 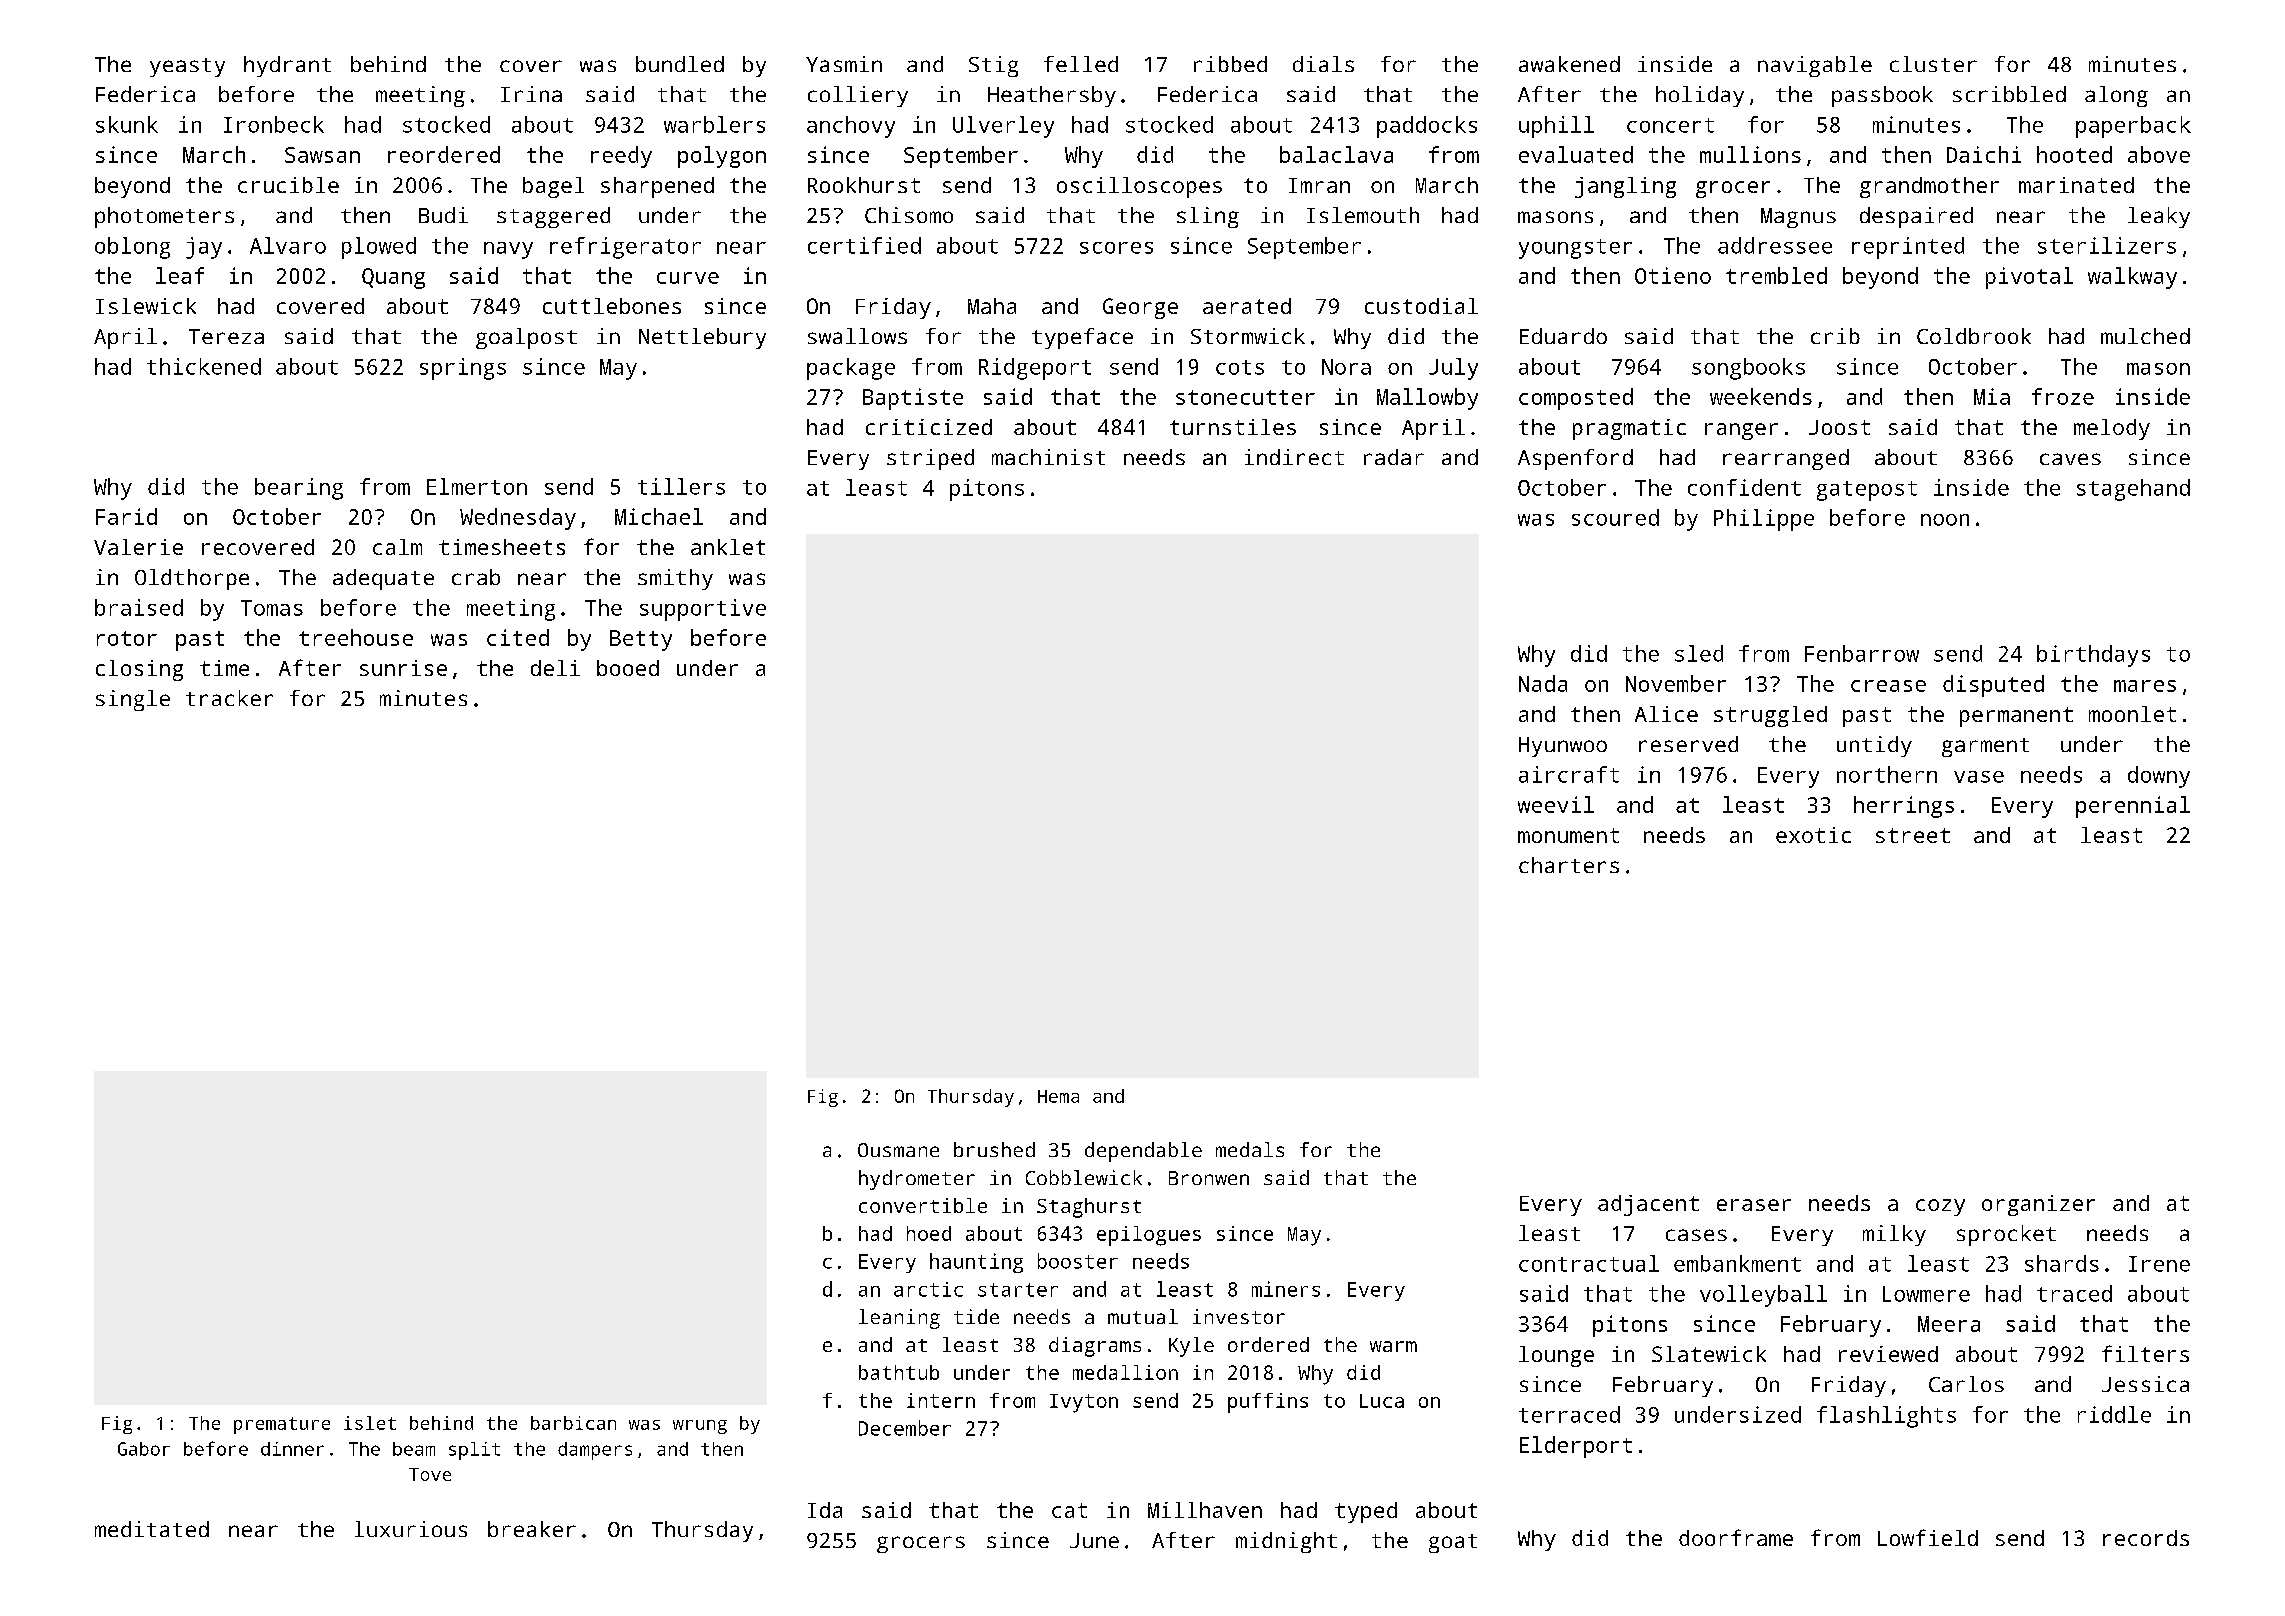 What do you see at coordinates (844, 64) in the page?
I see `Yasmin` at bounding box center [844, 64].
